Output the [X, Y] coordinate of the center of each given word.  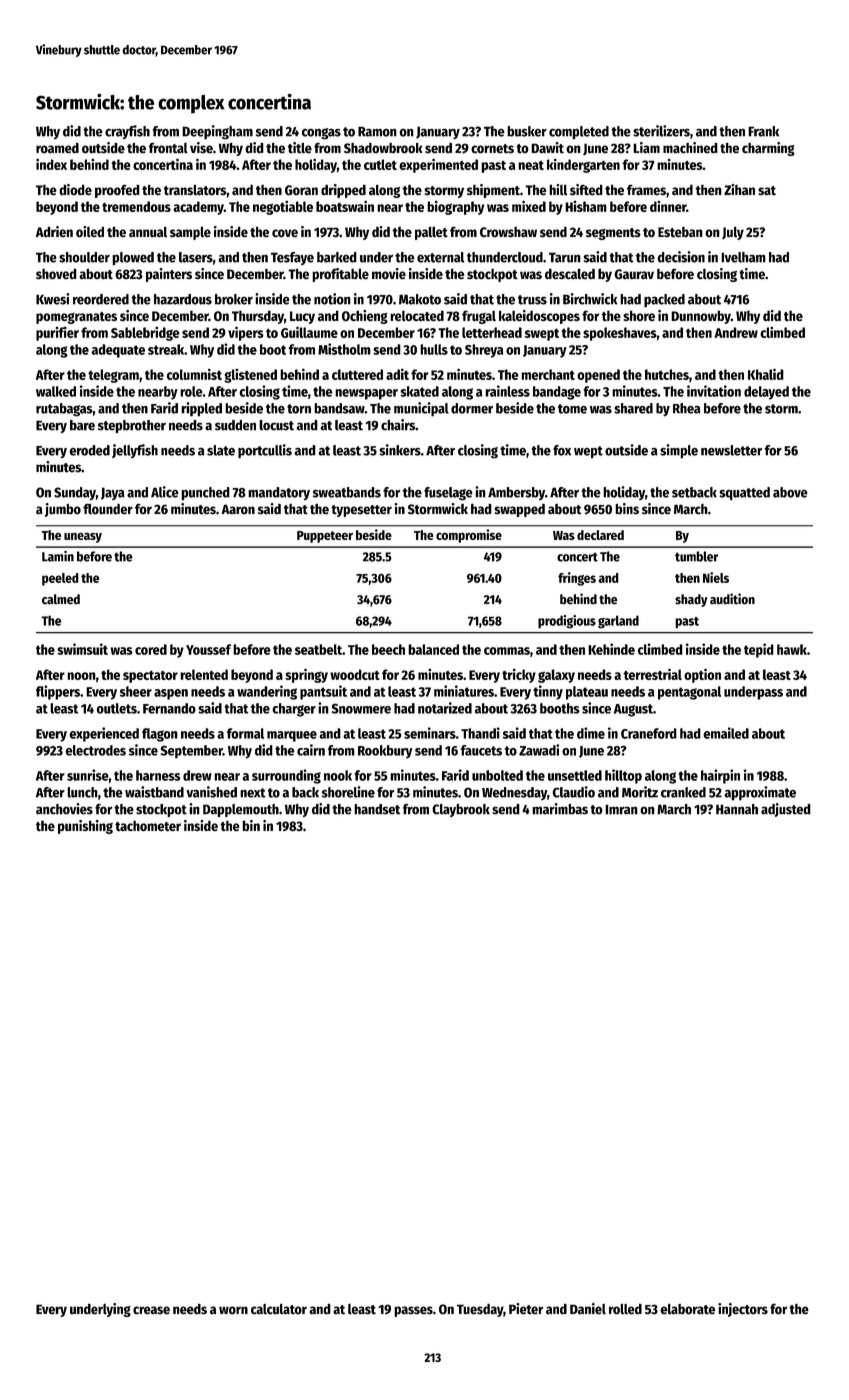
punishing [85, 827]
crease [151, 1310]
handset [377, 809]
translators [195, 190]
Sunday [75, 493]
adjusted [786, 810]
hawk [792, 649]
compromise [469, 536]
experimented [438, 165]
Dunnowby [701, 317]
